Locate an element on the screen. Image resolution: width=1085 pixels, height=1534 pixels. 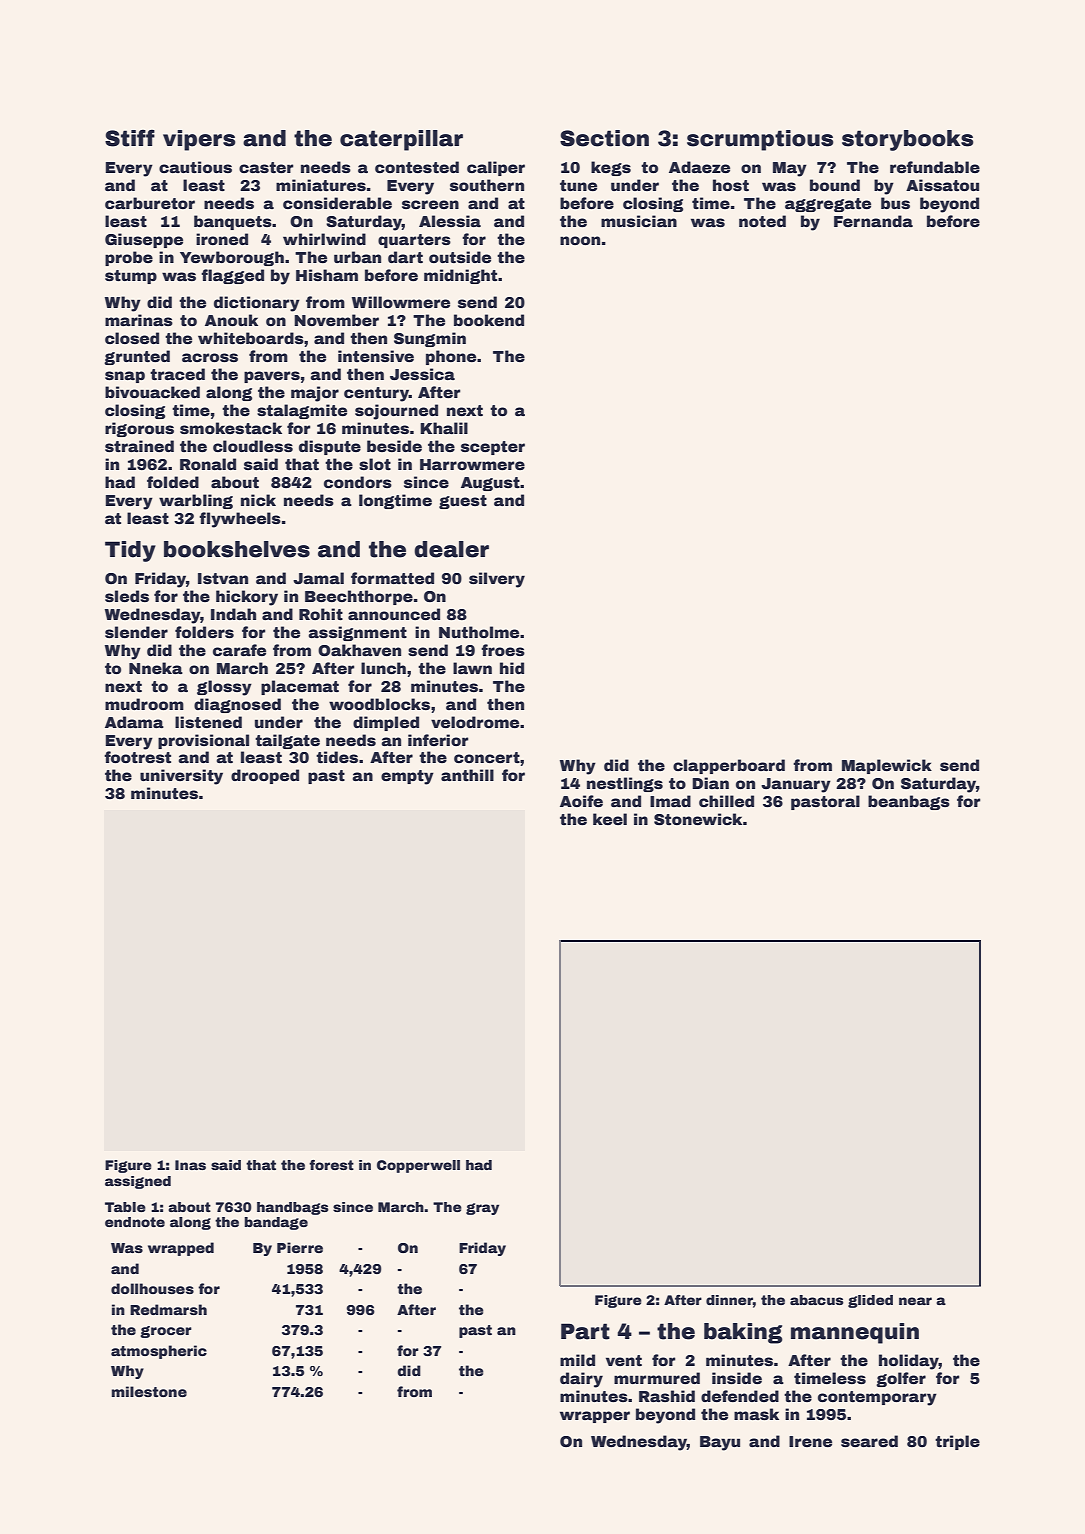
Tidy is located at coordinates (130, 551).
